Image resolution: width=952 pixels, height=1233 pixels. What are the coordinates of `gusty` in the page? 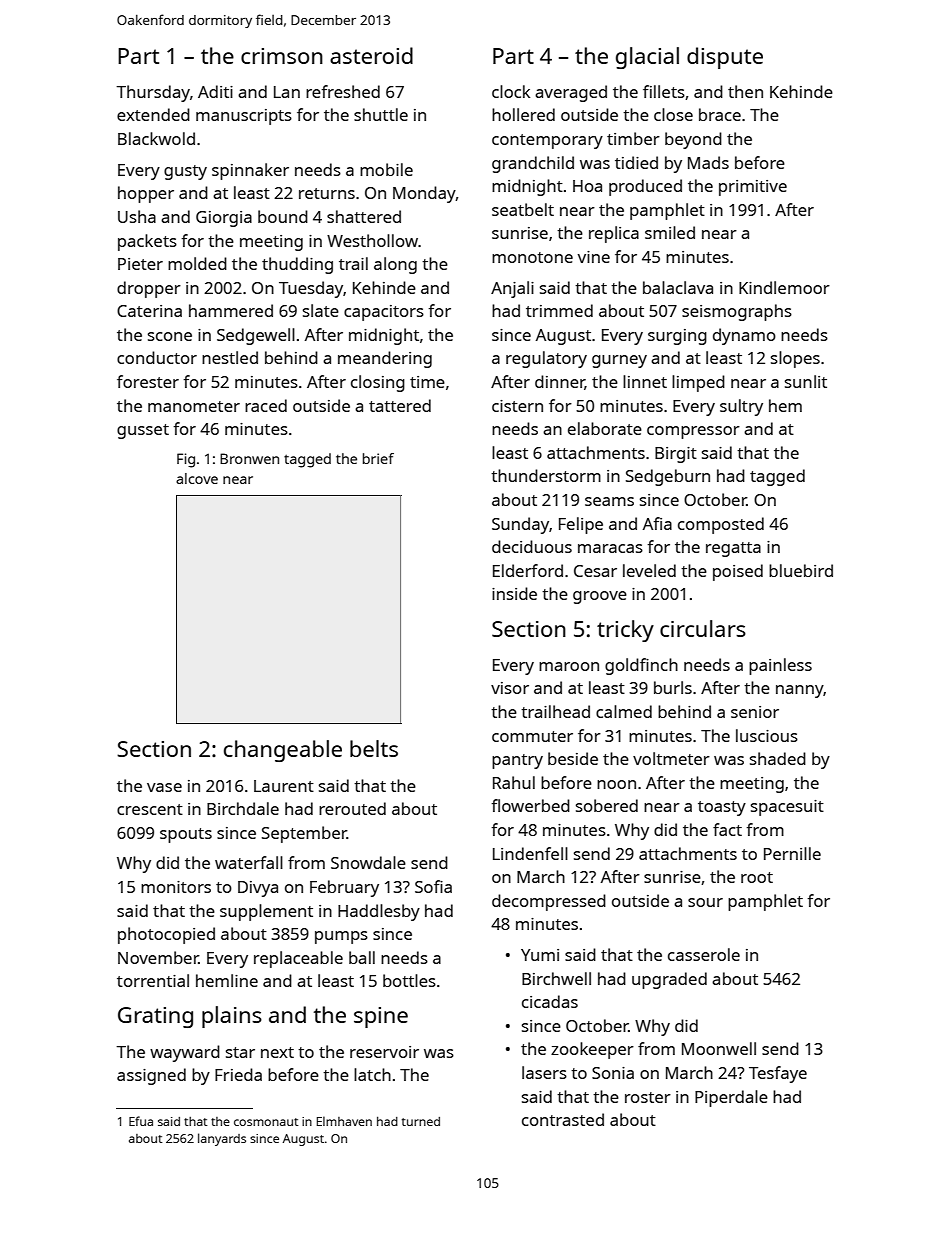 It's located at (185, 172).
